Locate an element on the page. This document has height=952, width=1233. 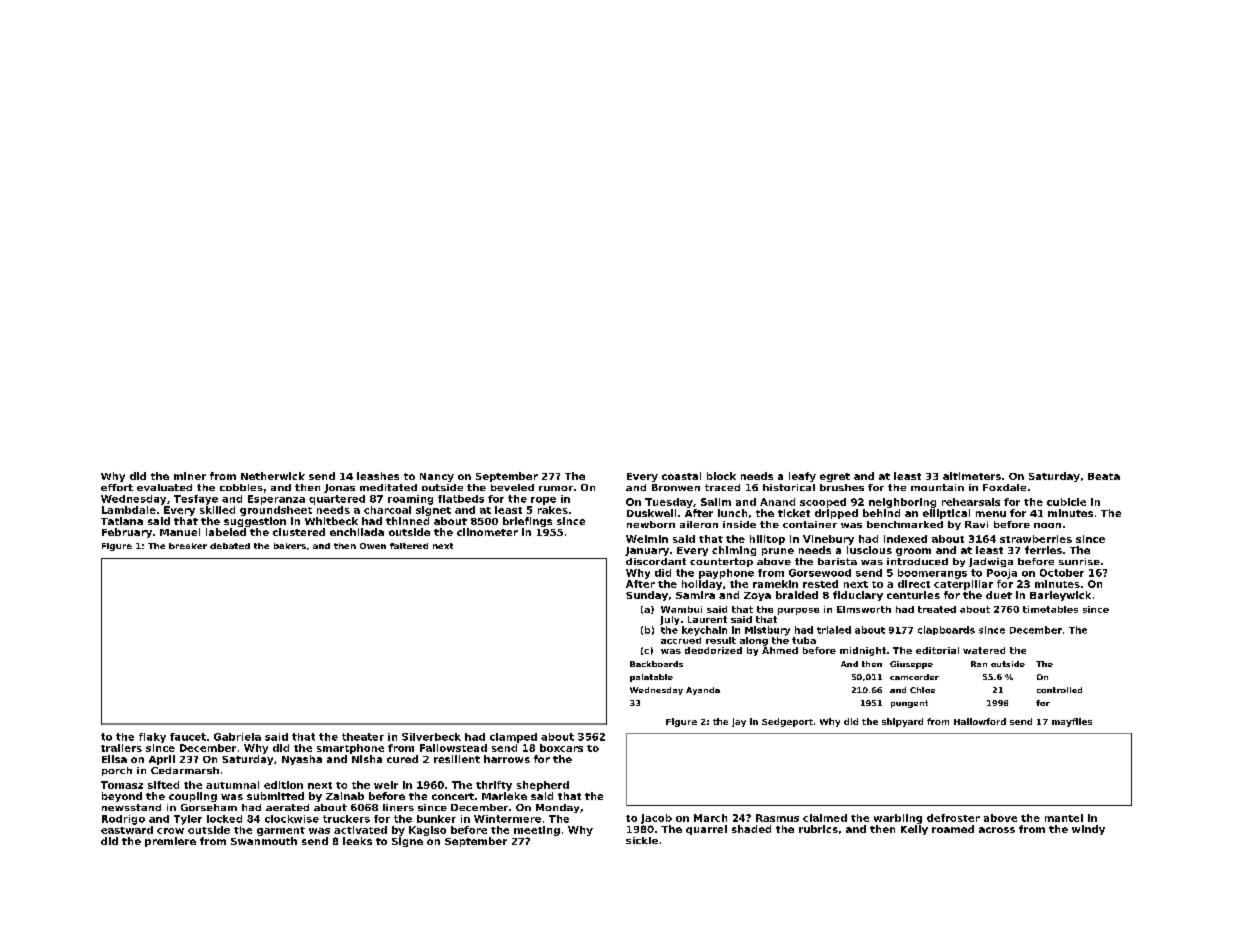
block is located at coordinates (721, 476).
